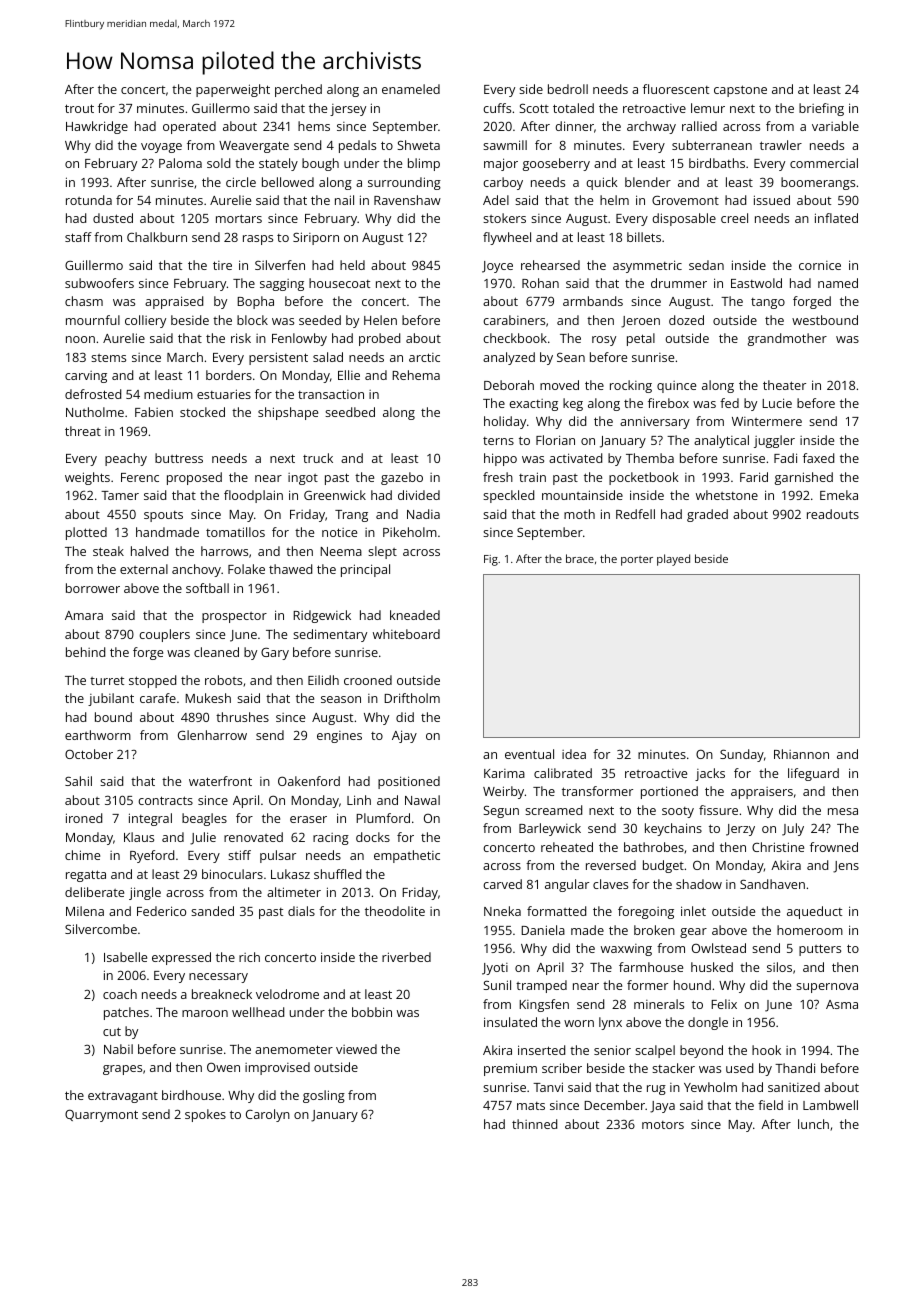 Image resolution: width=924 pixels, height=1308 pixels. Describe the element at coordinates (84, 615) in the screenshot. I see `Amara` at that location.
